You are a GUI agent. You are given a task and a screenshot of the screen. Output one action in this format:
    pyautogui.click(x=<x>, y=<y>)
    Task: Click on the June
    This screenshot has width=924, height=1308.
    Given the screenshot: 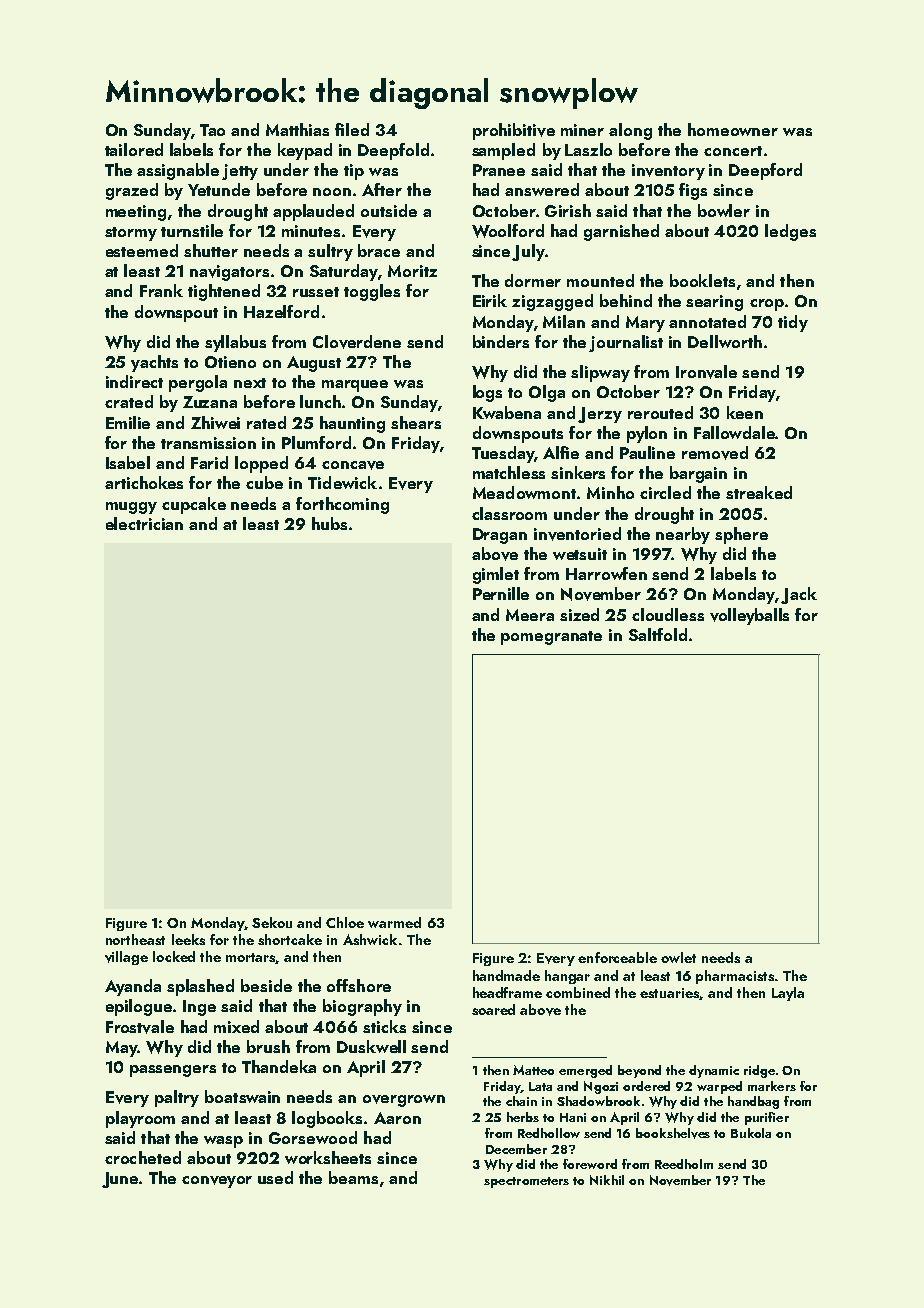 What is the action you would take?
    pyautogui.click(x=120, y=1180)
